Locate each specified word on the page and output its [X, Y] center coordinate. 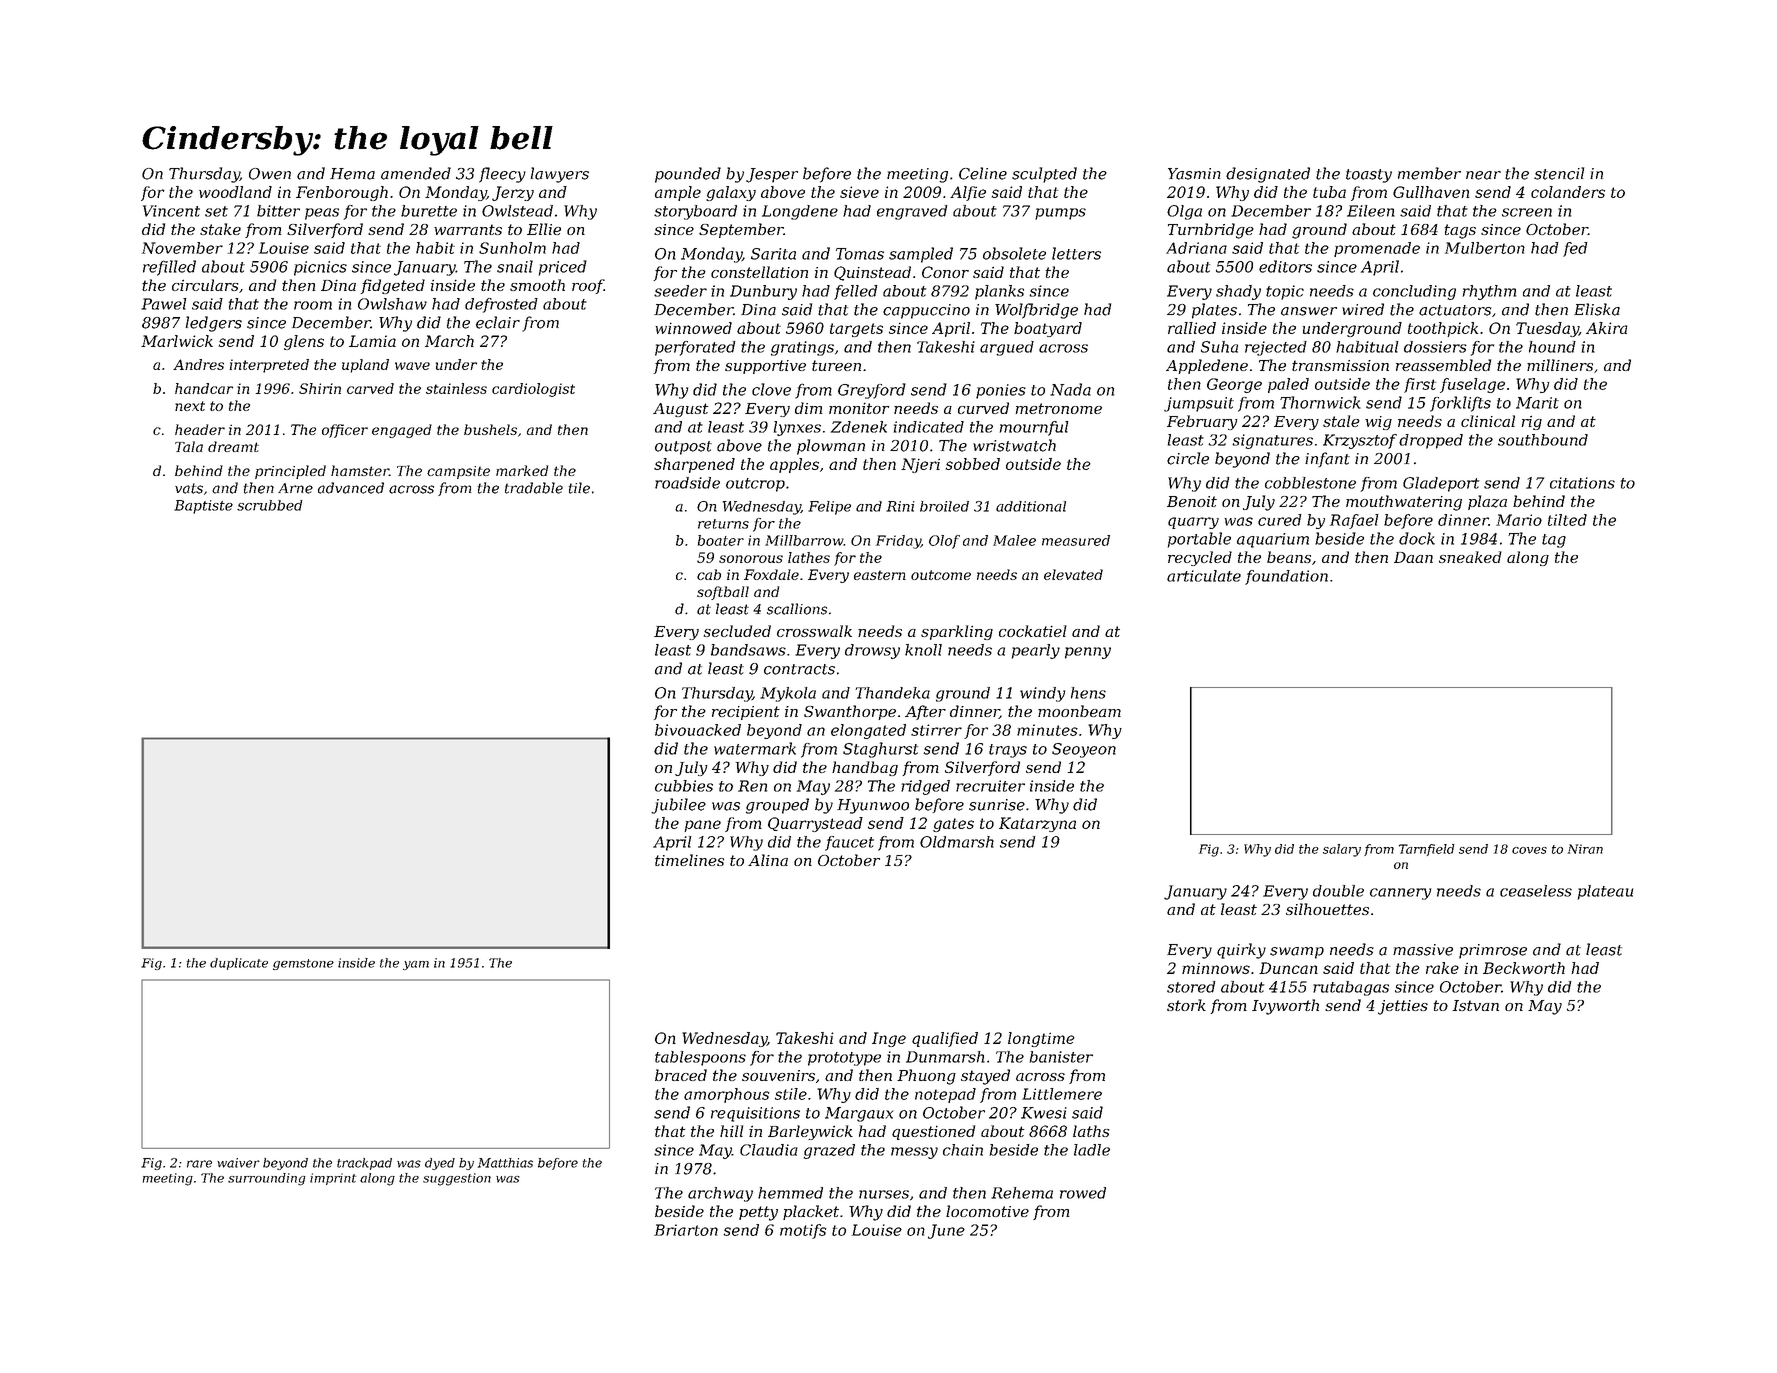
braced [681, 1075]
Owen [270, 174]
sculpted [1044, 175]
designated [1268, 175]
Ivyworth [1285, 1007]
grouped [777, 806]
